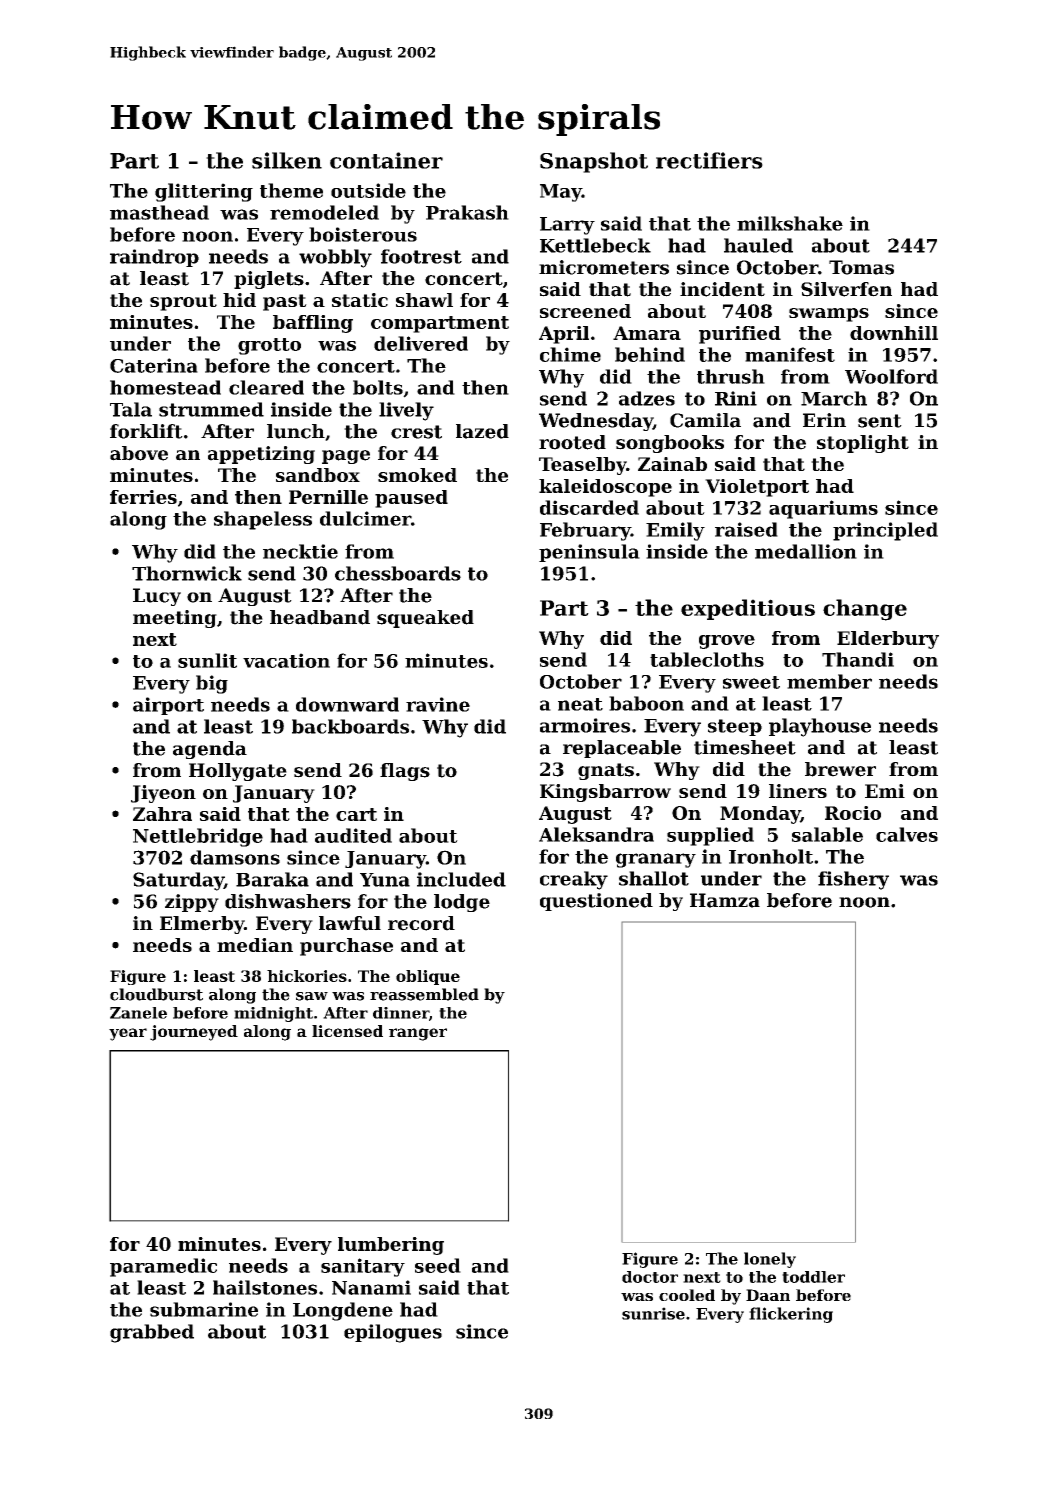  I want to click on Emily, so click(675, 531).
